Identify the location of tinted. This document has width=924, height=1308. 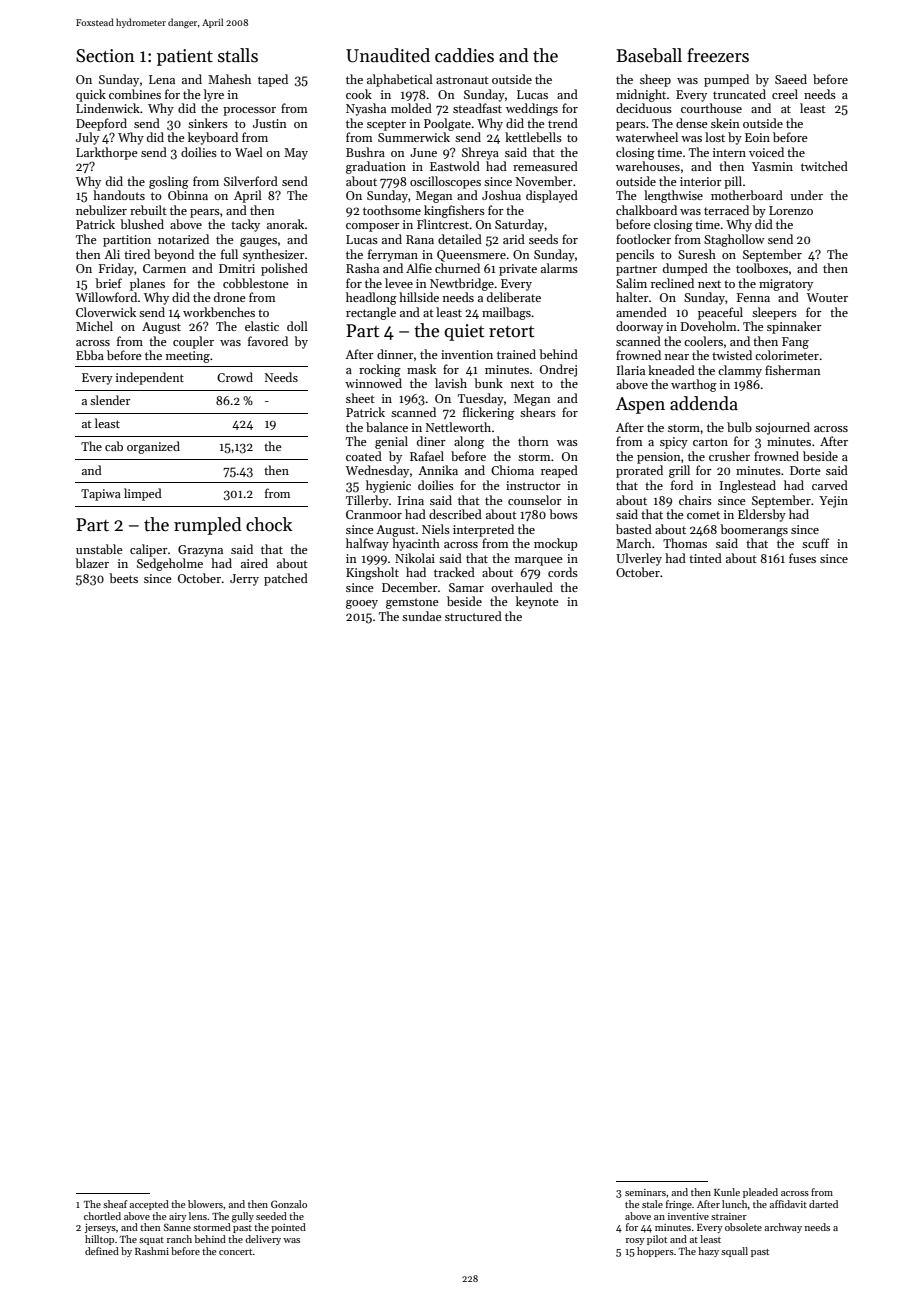
(705, 558).
